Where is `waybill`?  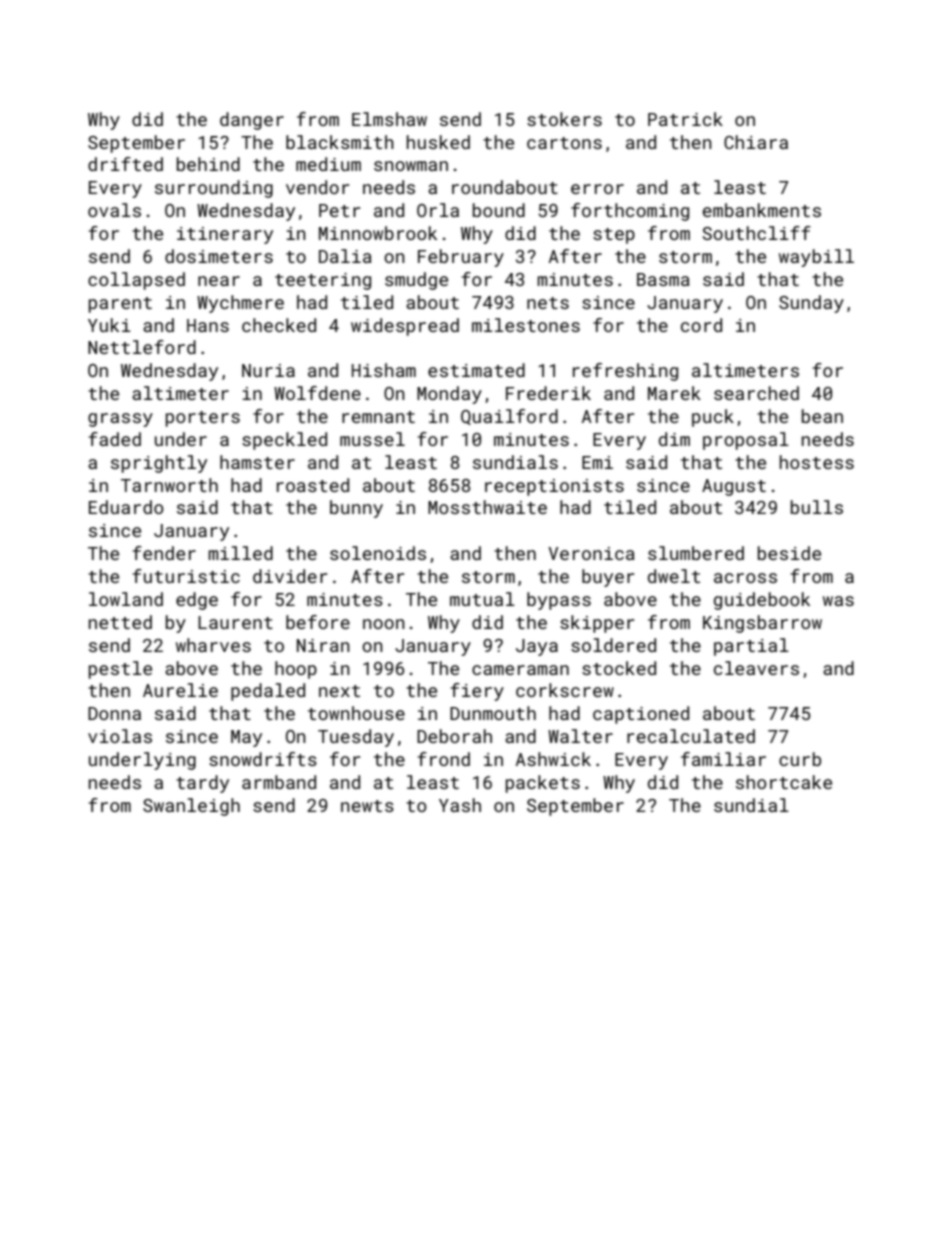 waybill is located at coordinates (816, 258).
